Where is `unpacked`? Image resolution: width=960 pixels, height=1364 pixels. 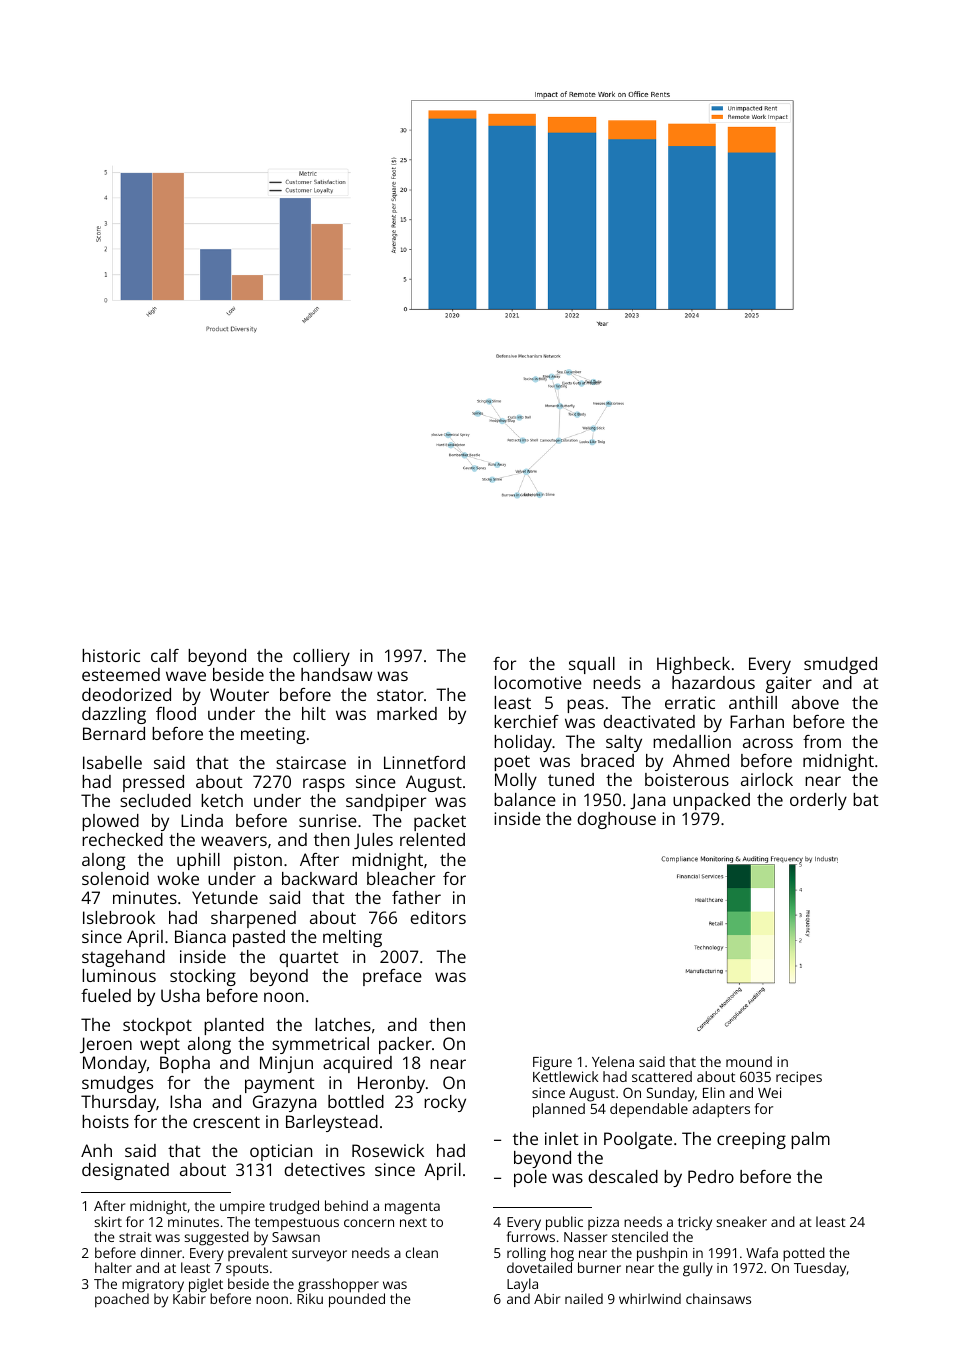
unpacked is located at coordinates (711, 801).
